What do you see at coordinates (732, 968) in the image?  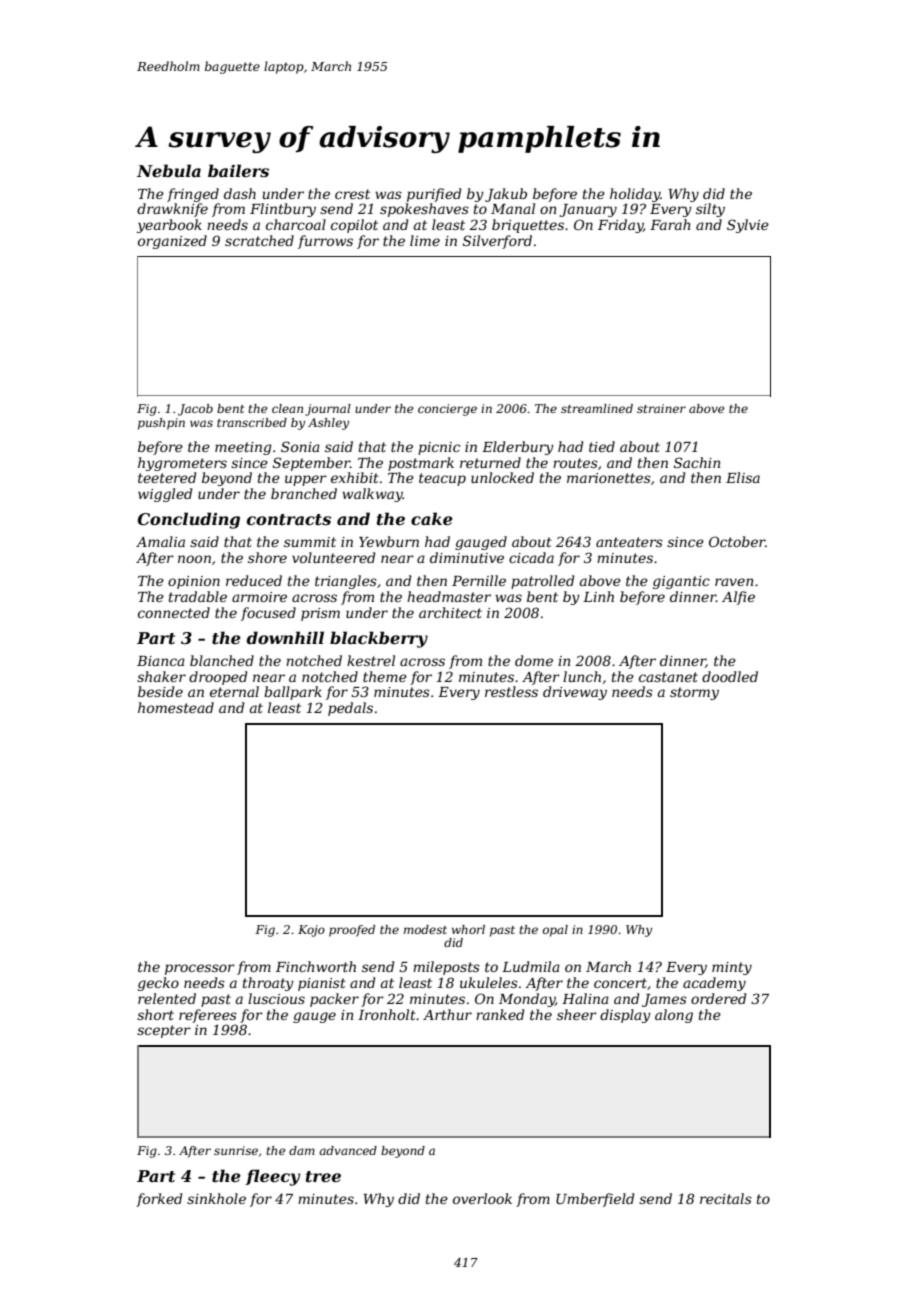 I see `minty` at bounding box center [732, 968].
